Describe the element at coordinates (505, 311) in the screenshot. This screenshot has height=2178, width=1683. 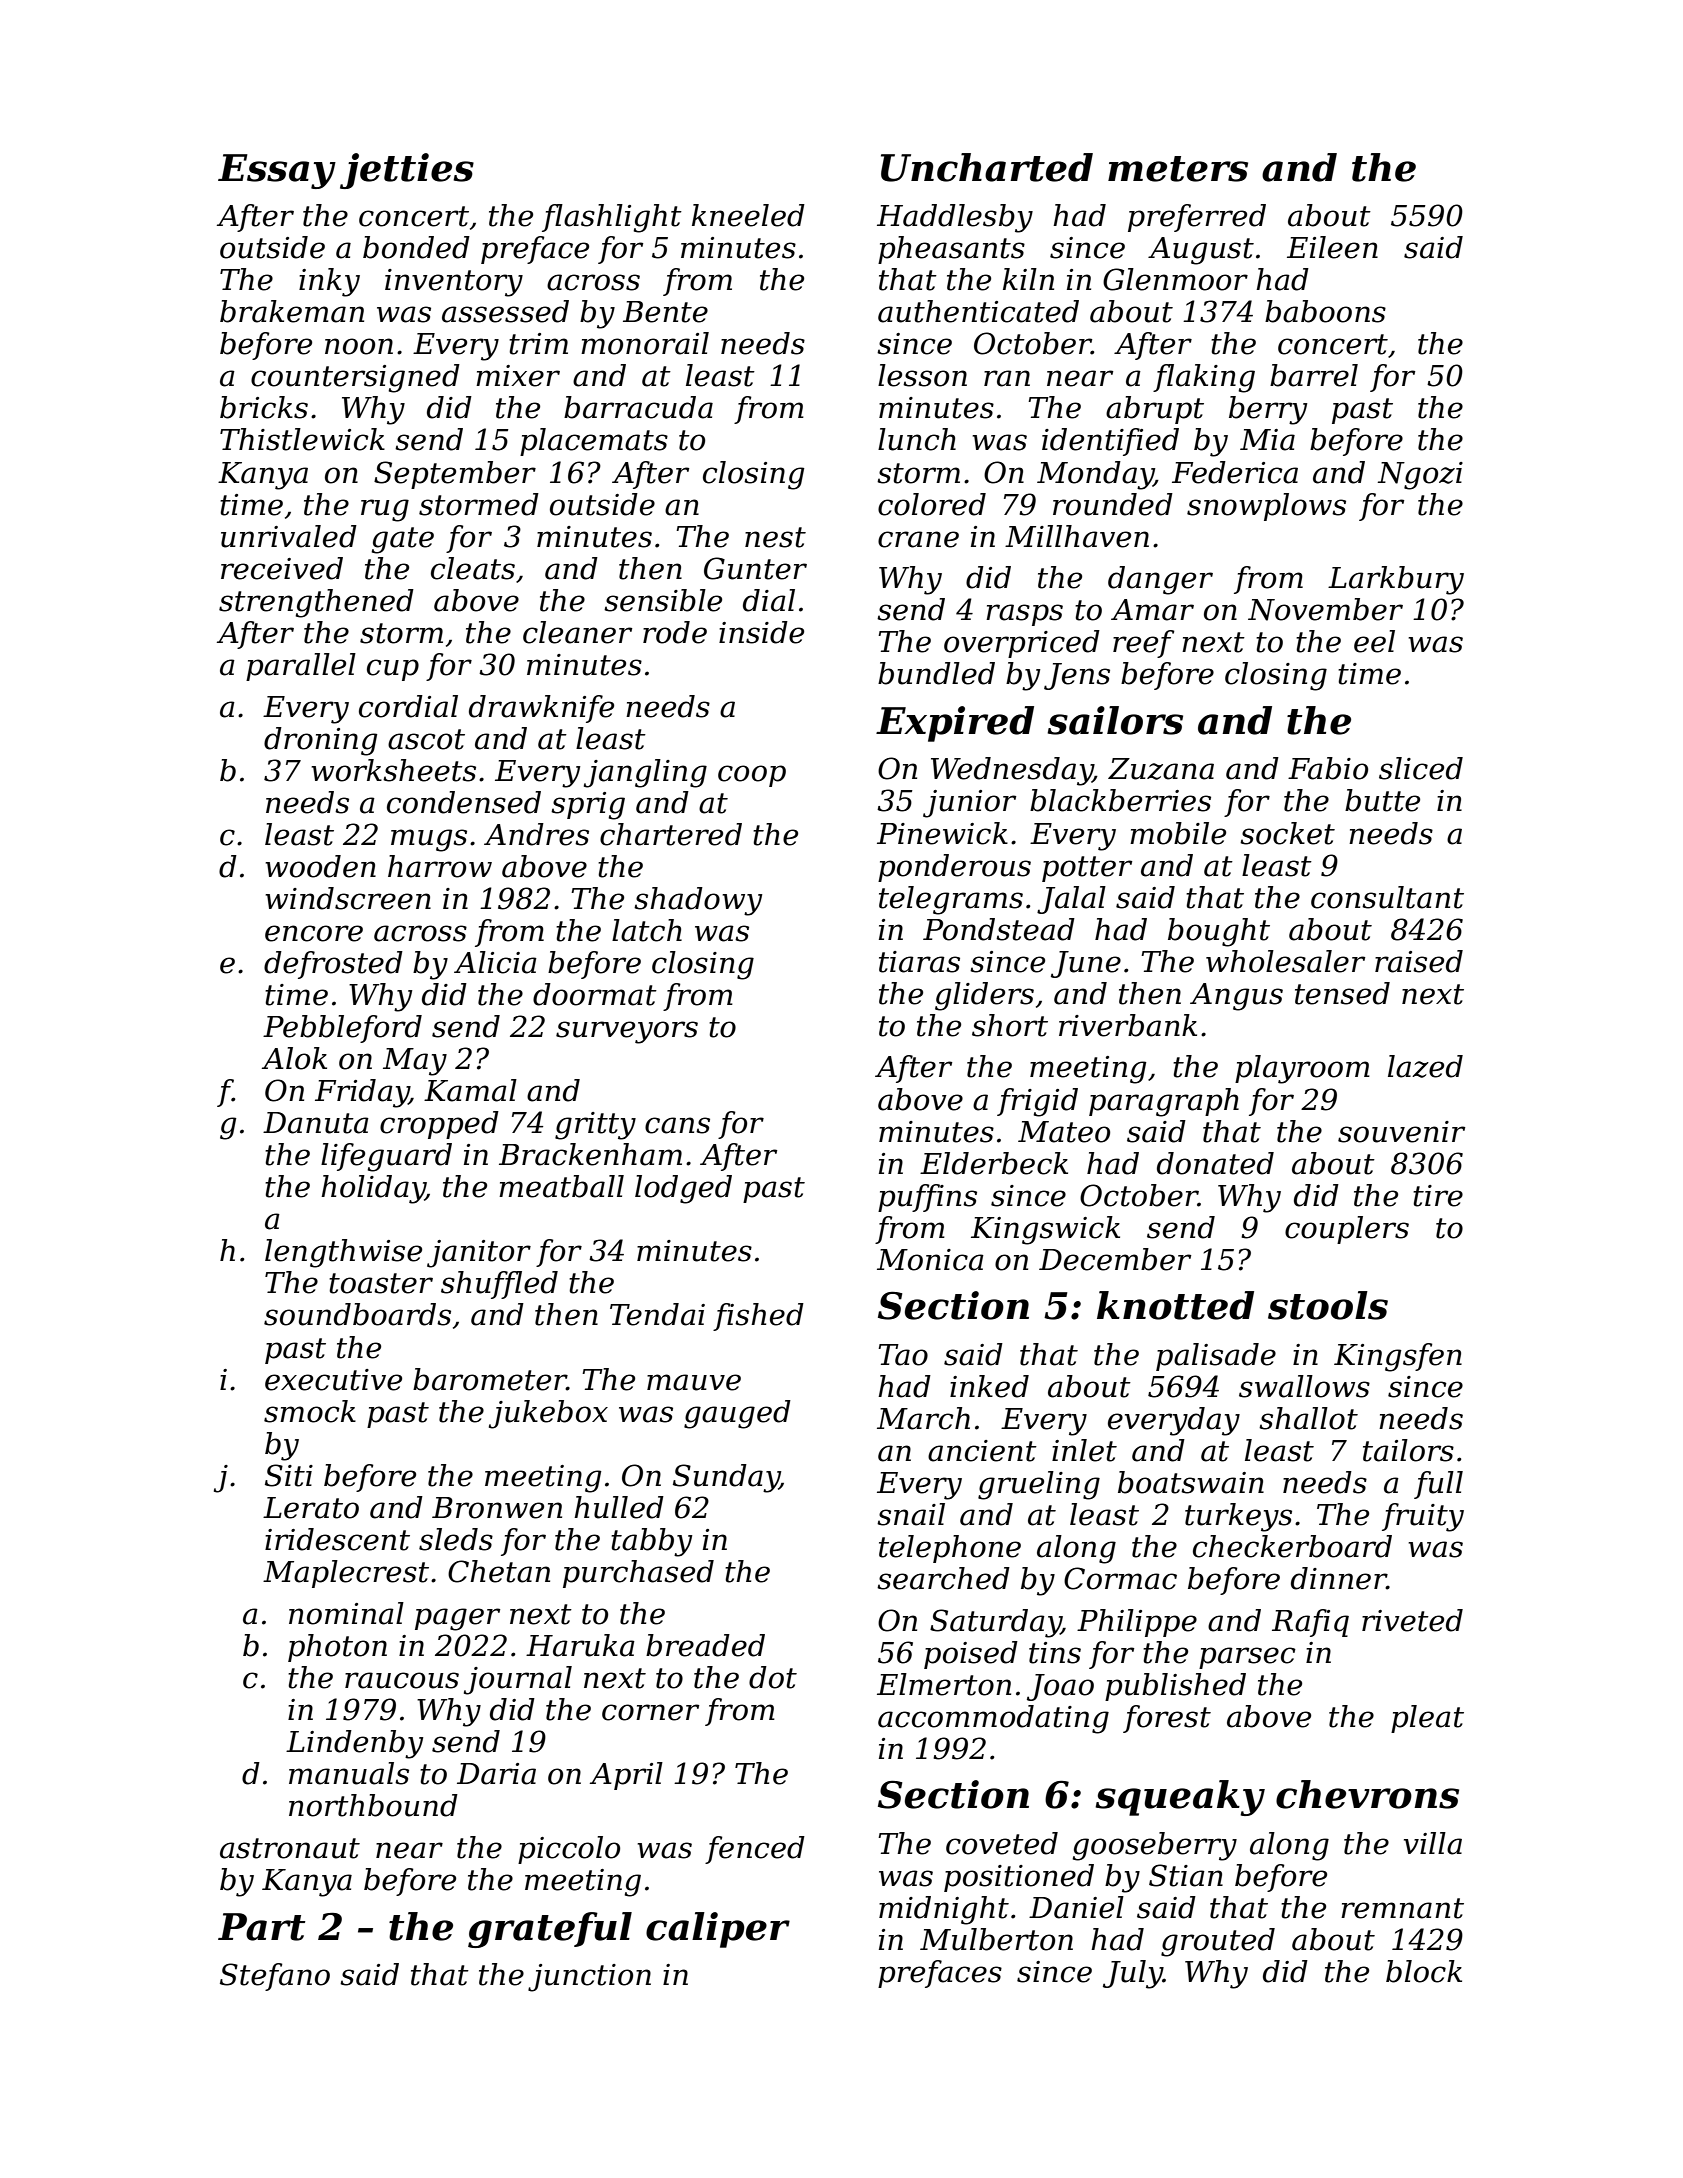
I see `assessed` at that location.
